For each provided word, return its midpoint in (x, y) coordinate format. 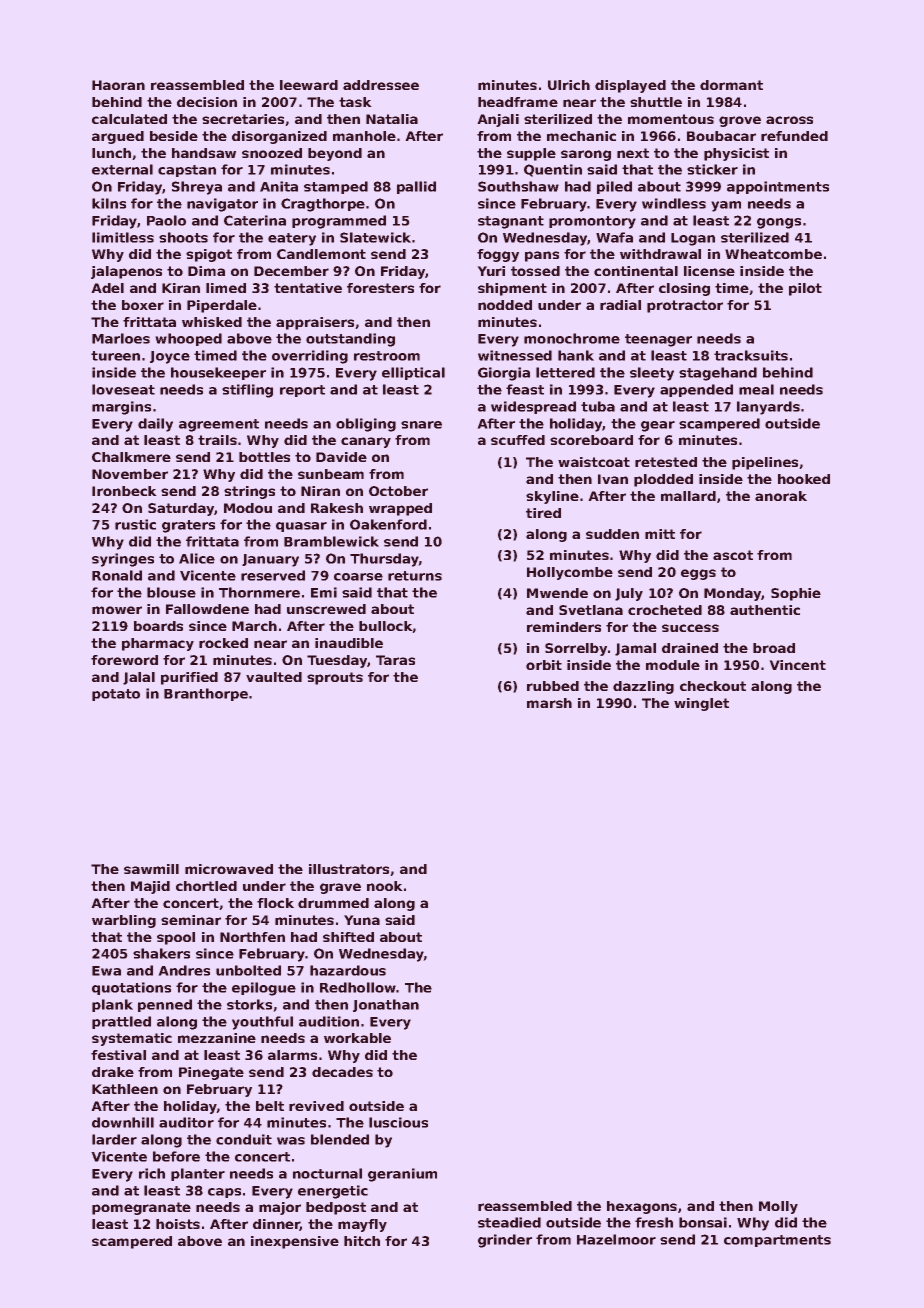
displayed (630, 86)
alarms (292, 1055)
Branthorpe (206, 694)
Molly (778, 1207)
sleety (652, 374)
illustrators (349, 869)
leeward (309, 85)
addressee (381, 85)
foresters (380, 288)
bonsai (703, 1222)
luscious (398, 1122)
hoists (178, 1224)
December (291, 271)
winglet (701, 704)
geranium (402, 1175)
